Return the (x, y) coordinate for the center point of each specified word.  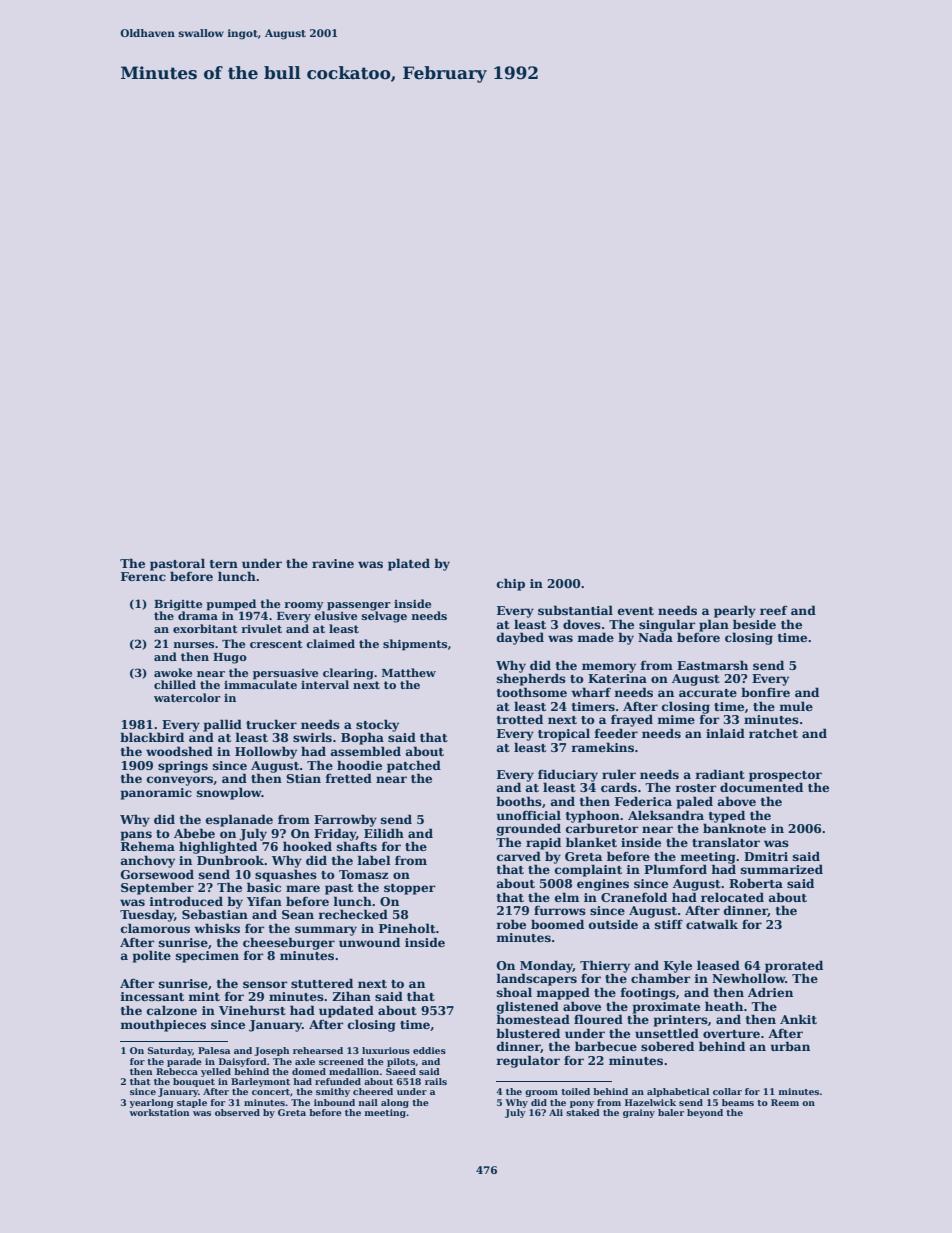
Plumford (675, 869)
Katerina (617, 678)
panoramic (156, 794)
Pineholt (407, 928)
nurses (193, 645)
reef (774, 610)
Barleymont (260, 1082)
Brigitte (178, 605)
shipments (415, 645)
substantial (575, 610)
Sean (298, 914)
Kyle (678, 966)
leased (718, 965)
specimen (207, 957)
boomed (557, 924)
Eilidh (384, 833)
